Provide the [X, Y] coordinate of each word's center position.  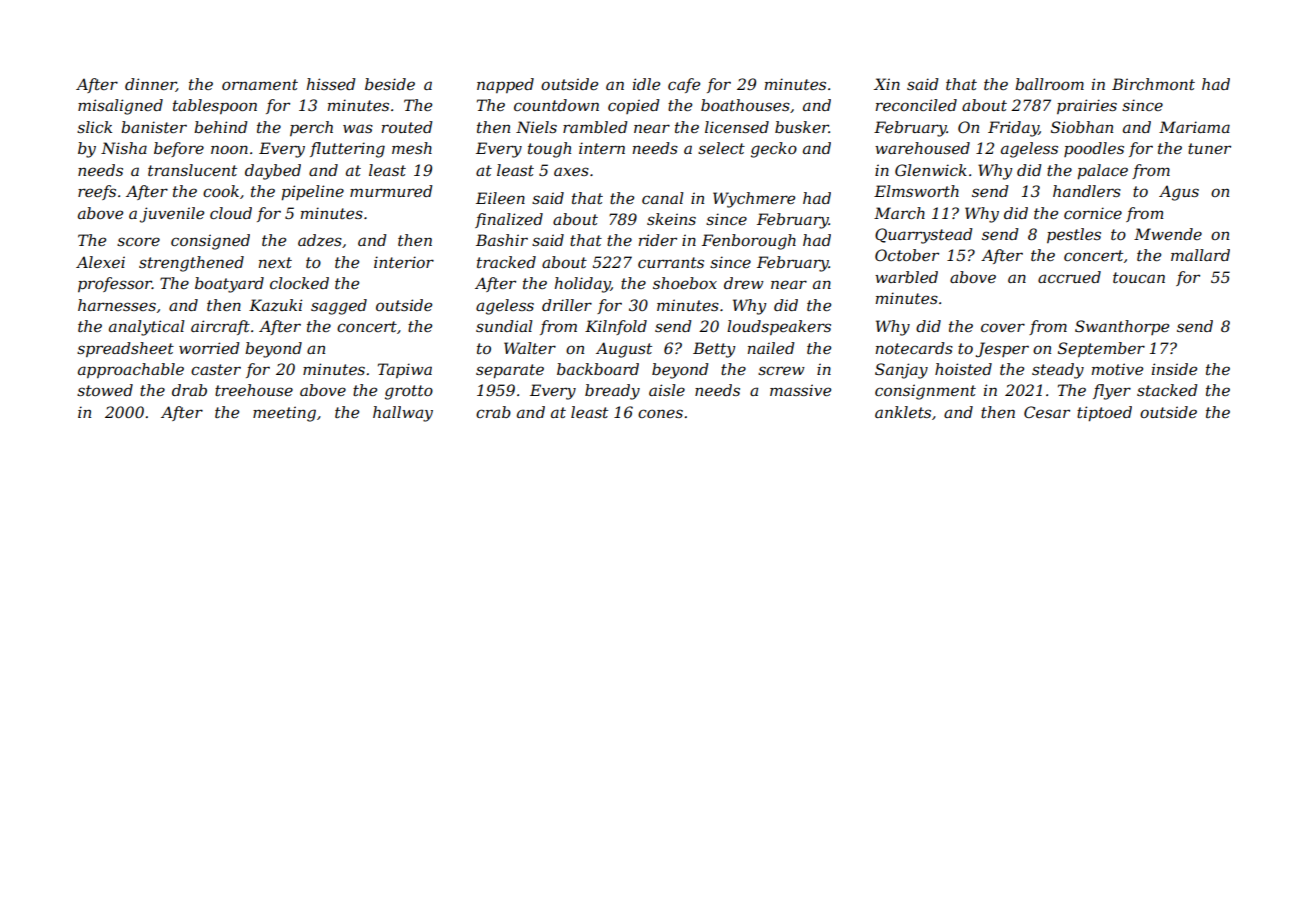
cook [221, 191]
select [721, 148]
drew [744, 283]
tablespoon [215, 106]
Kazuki [275, 305]
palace [1102, 171]
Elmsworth [916, 191]
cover [1003, 327]
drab [189, 390]
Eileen [500, 198]
